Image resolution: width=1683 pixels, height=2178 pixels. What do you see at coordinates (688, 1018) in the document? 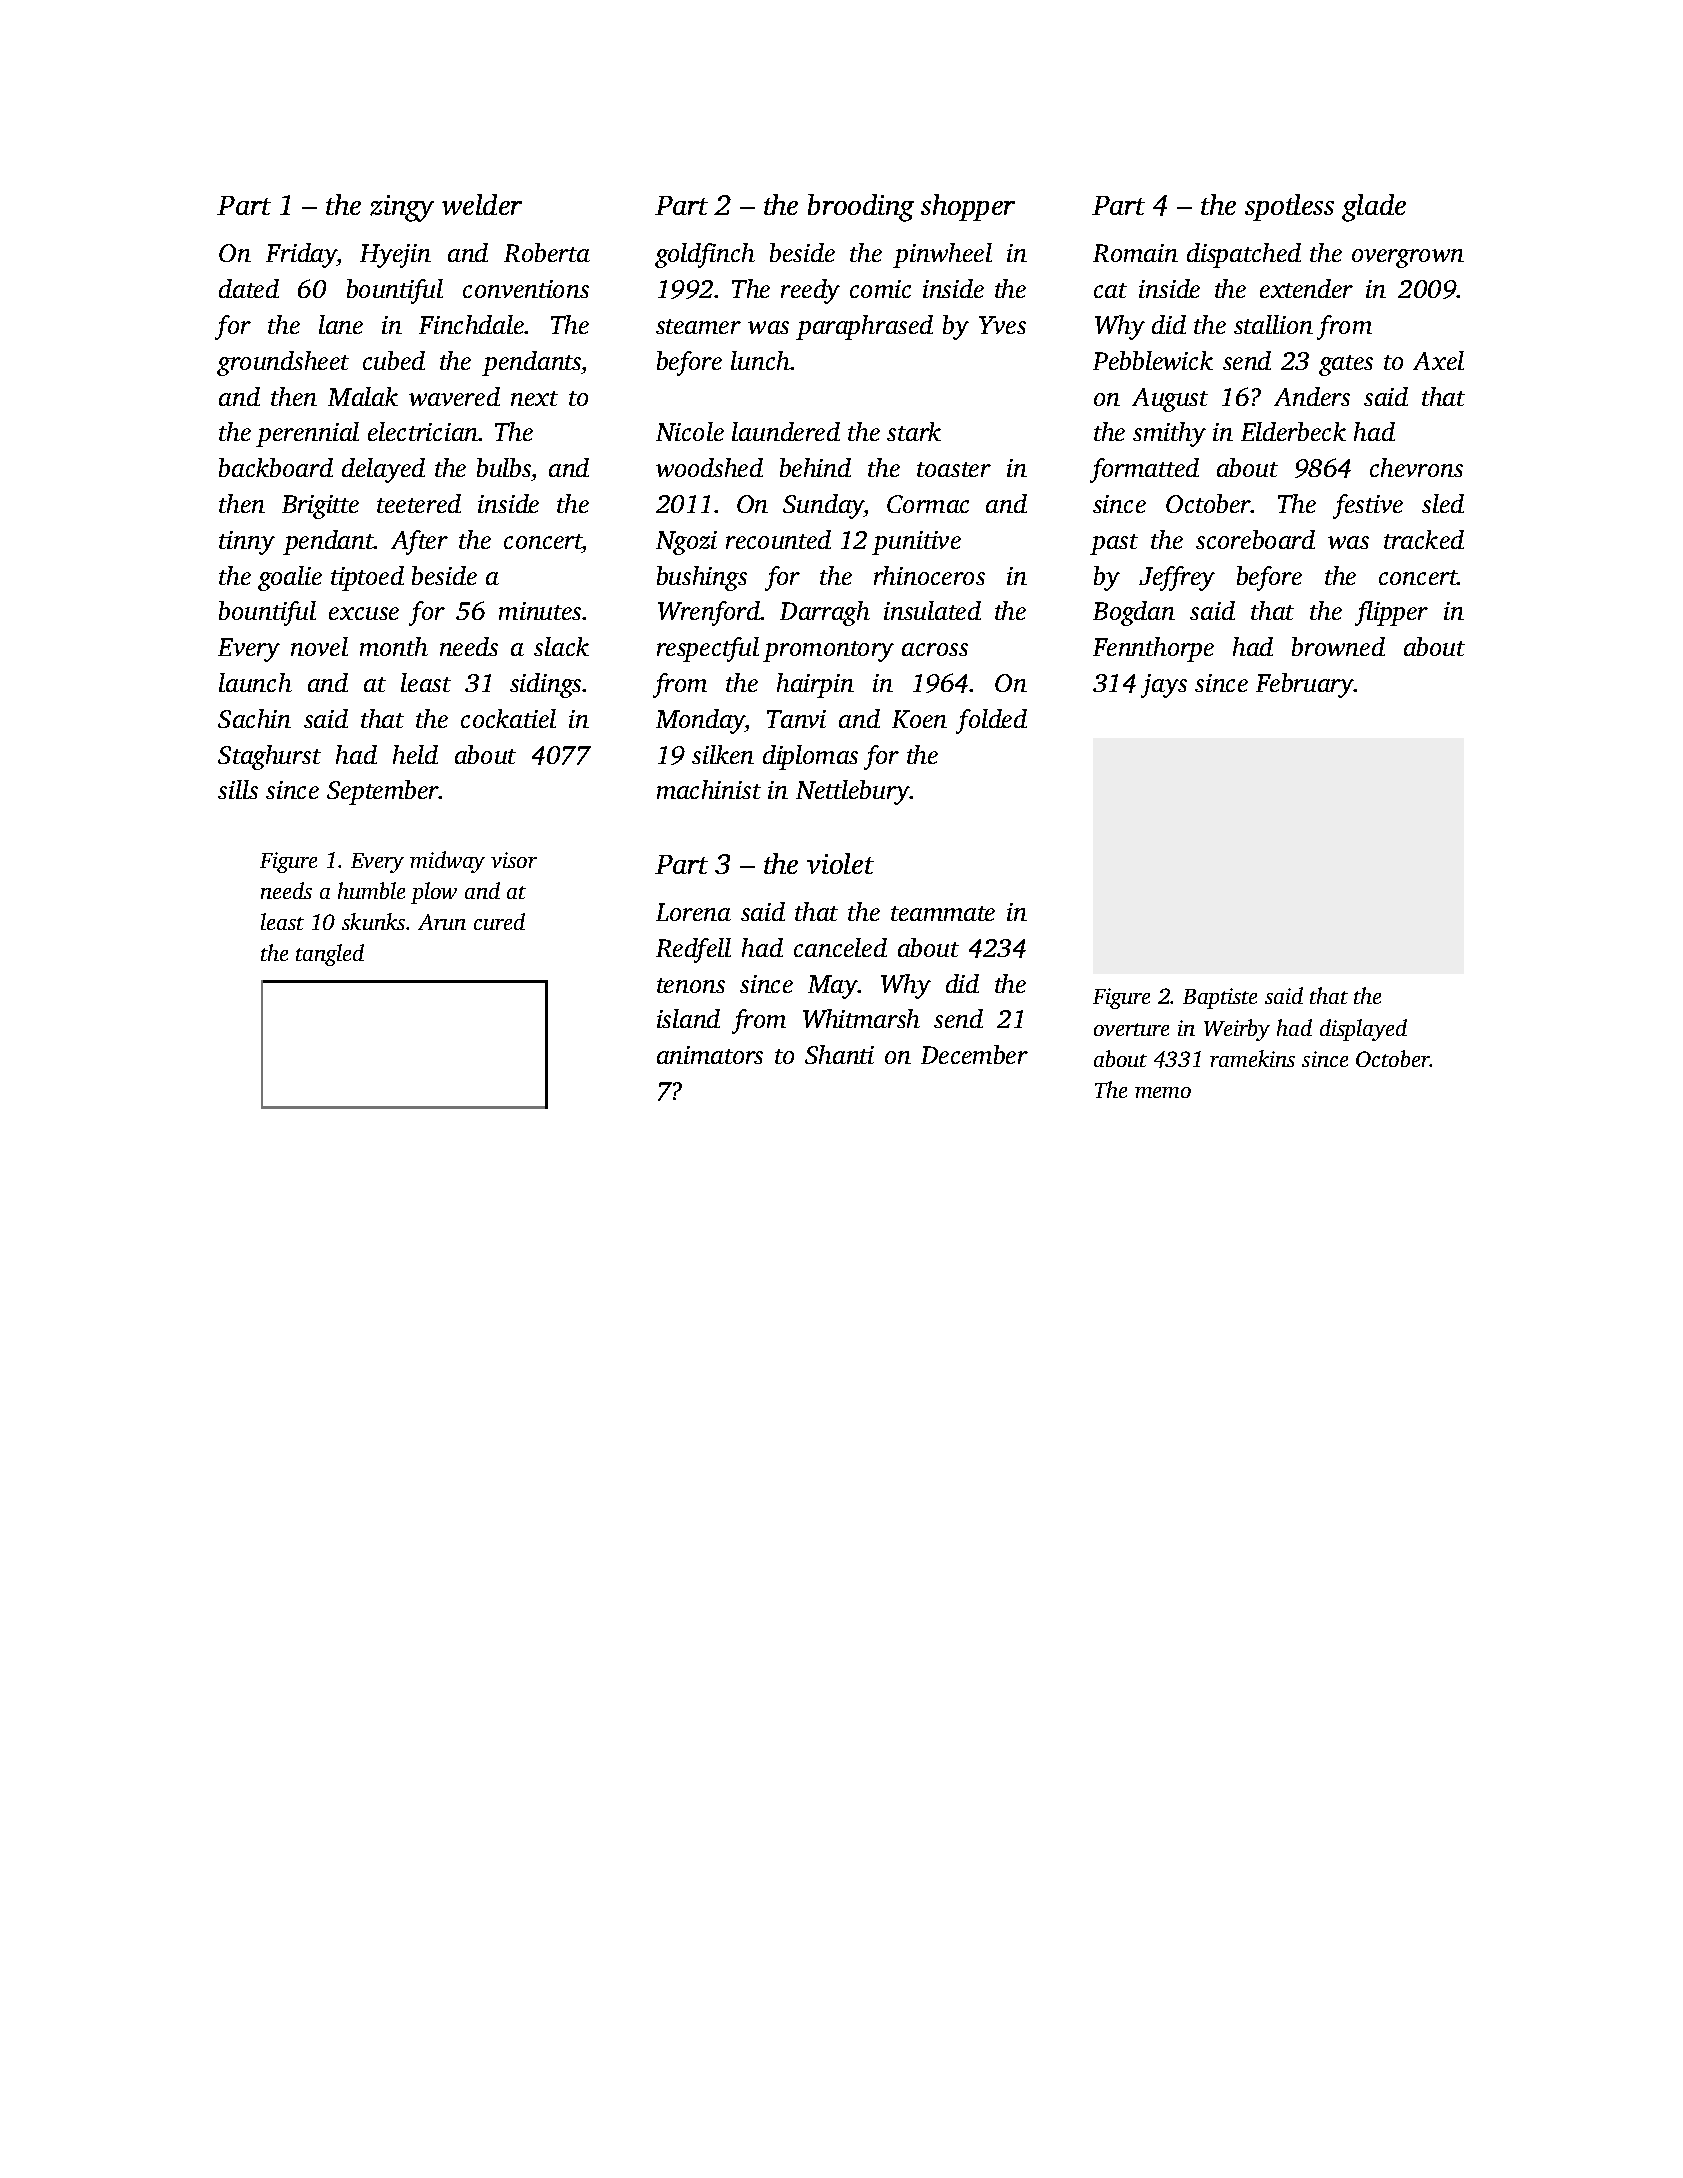
I see `island` at bounding box center [688, 1018].
